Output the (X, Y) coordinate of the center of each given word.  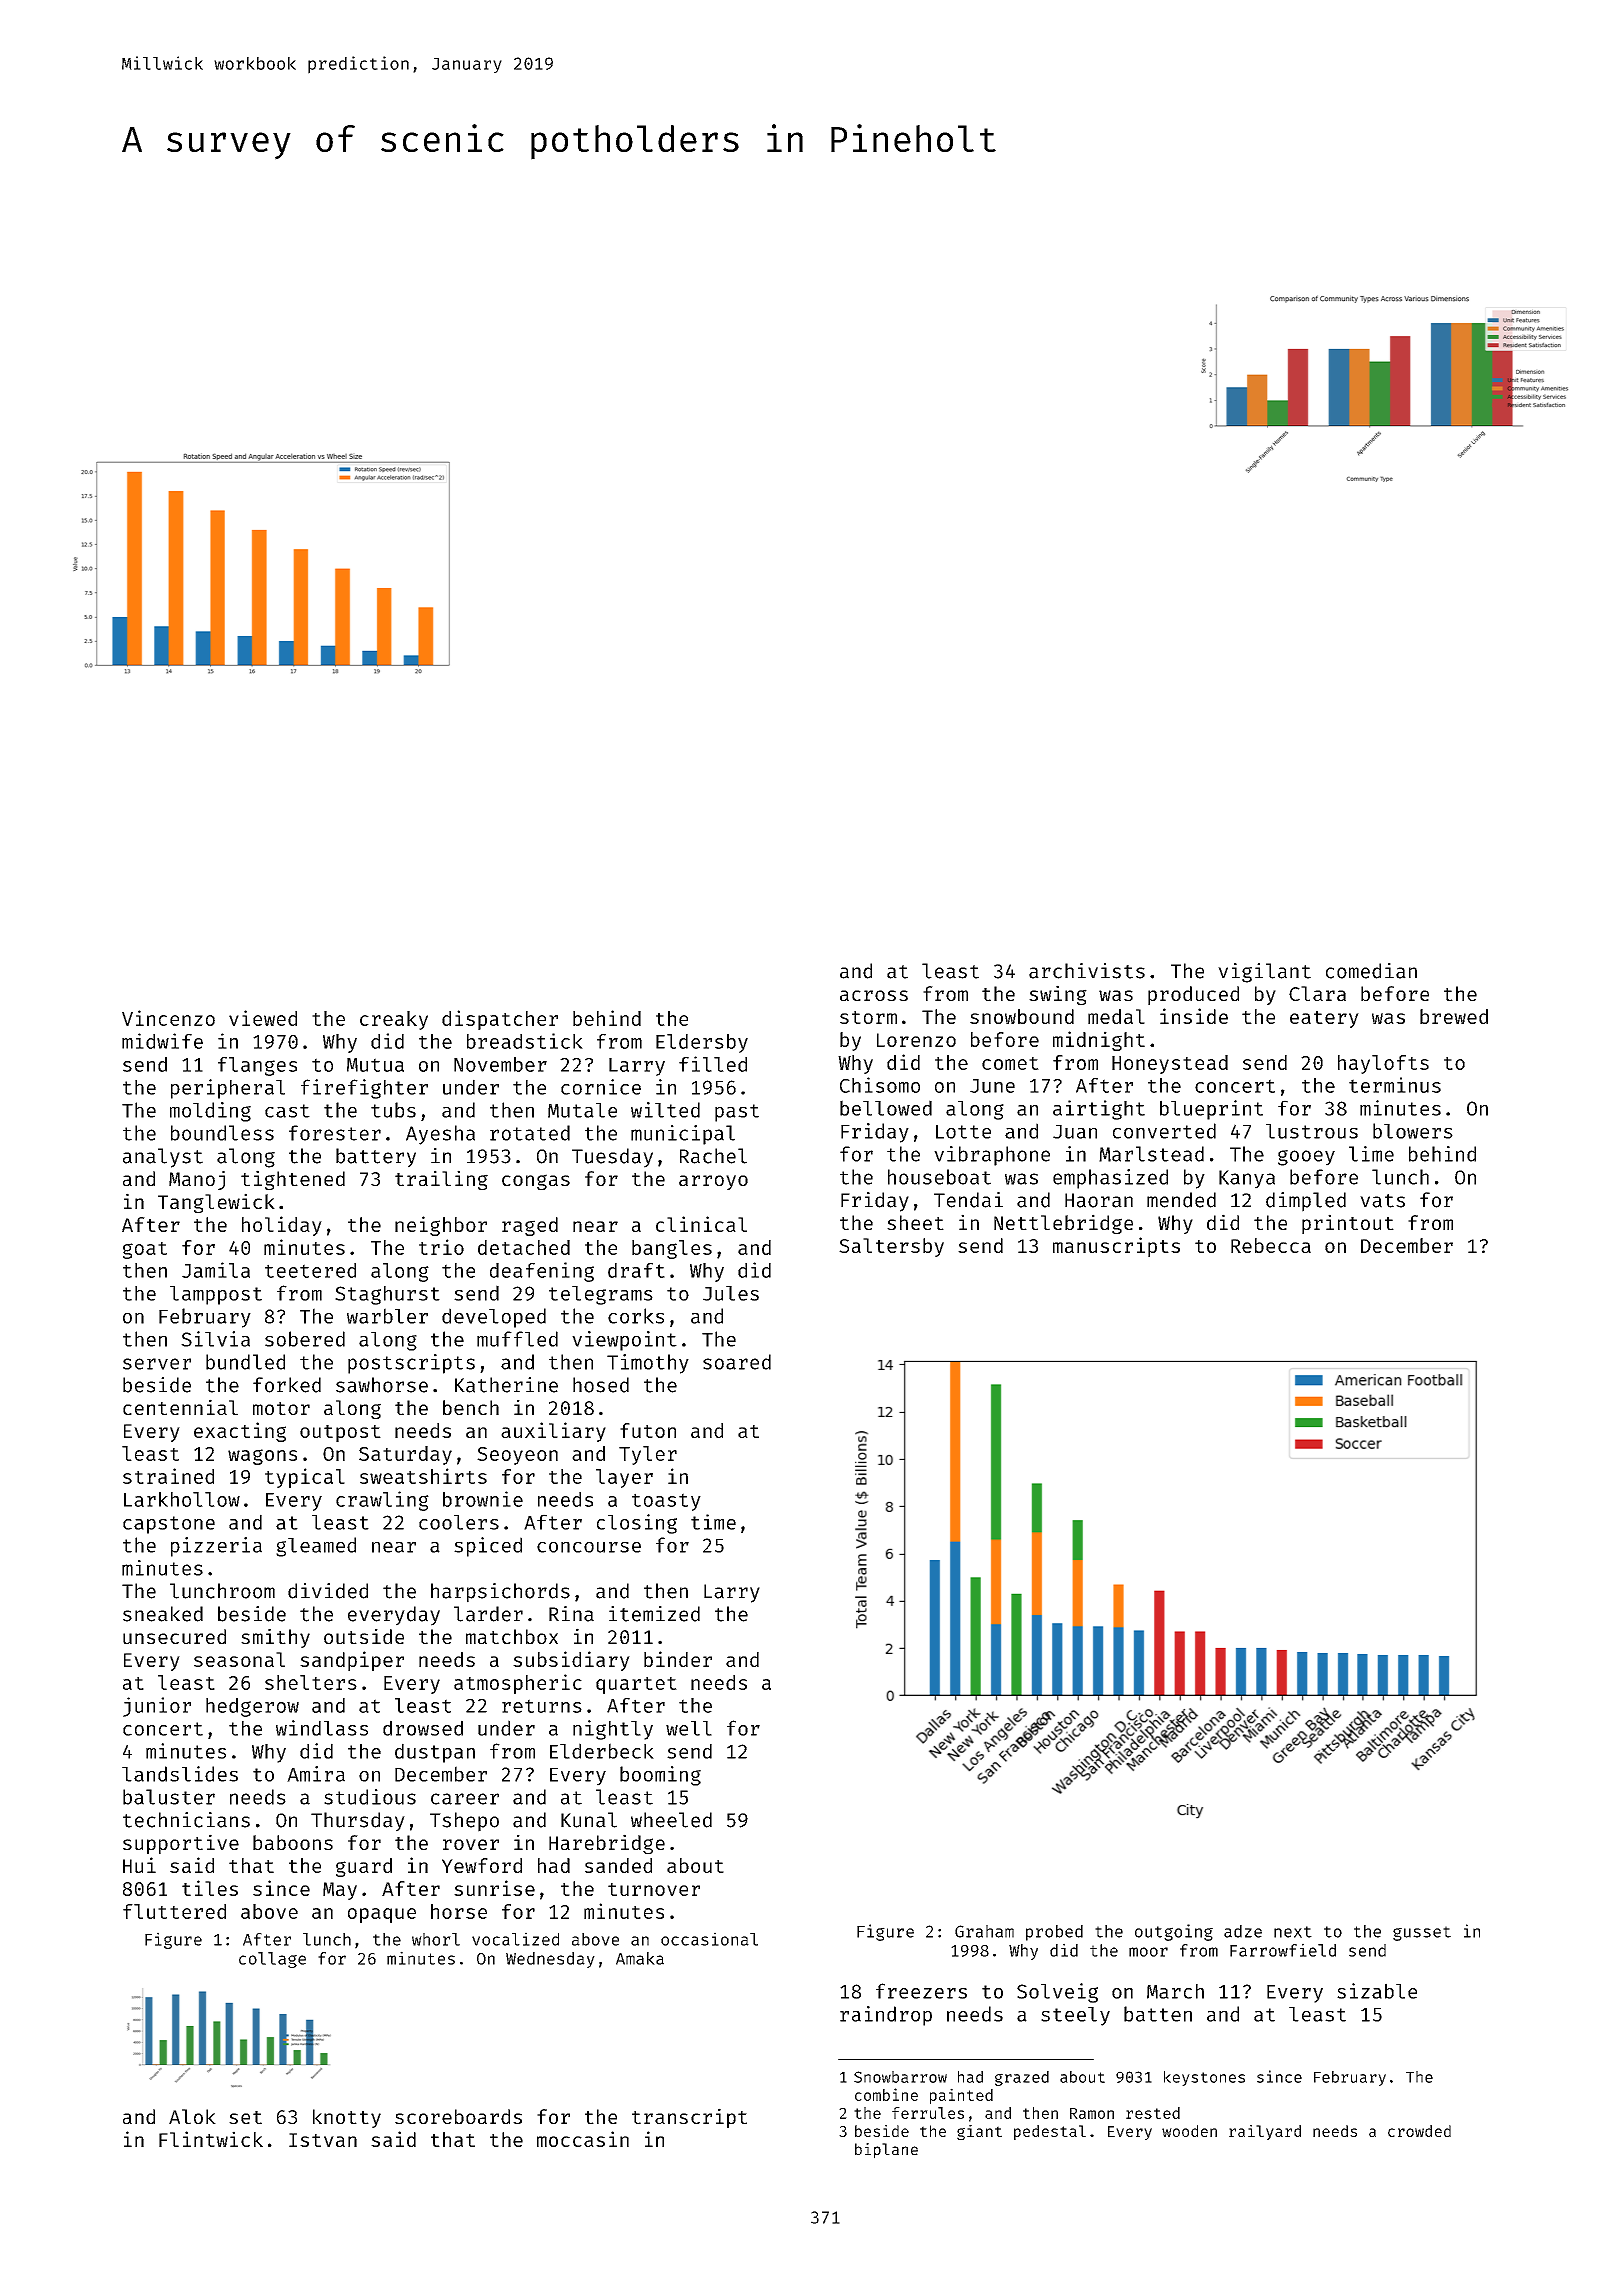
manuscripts (1116, 1247)
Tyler (648, 1455)
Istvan (323, 2140)
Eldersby (702, 1043)
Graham (984, 1931)
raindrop (886, 2016)
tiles (210, 1888)
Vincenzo (168, 1018)
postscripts (411, 1364)
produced (1193, 995)
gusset (1422, 1933)
